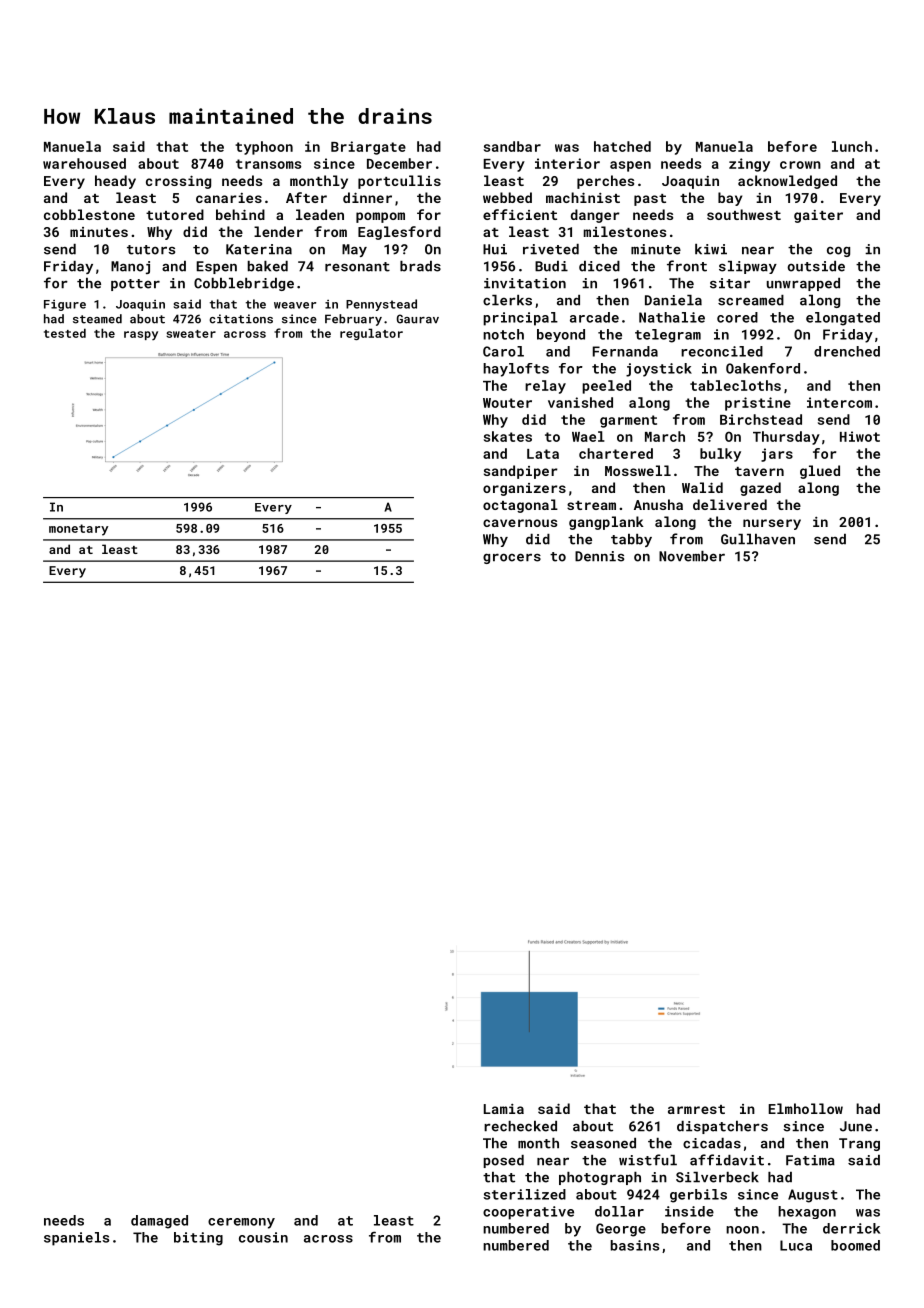  I want to click on behind, so click(240, 214).
